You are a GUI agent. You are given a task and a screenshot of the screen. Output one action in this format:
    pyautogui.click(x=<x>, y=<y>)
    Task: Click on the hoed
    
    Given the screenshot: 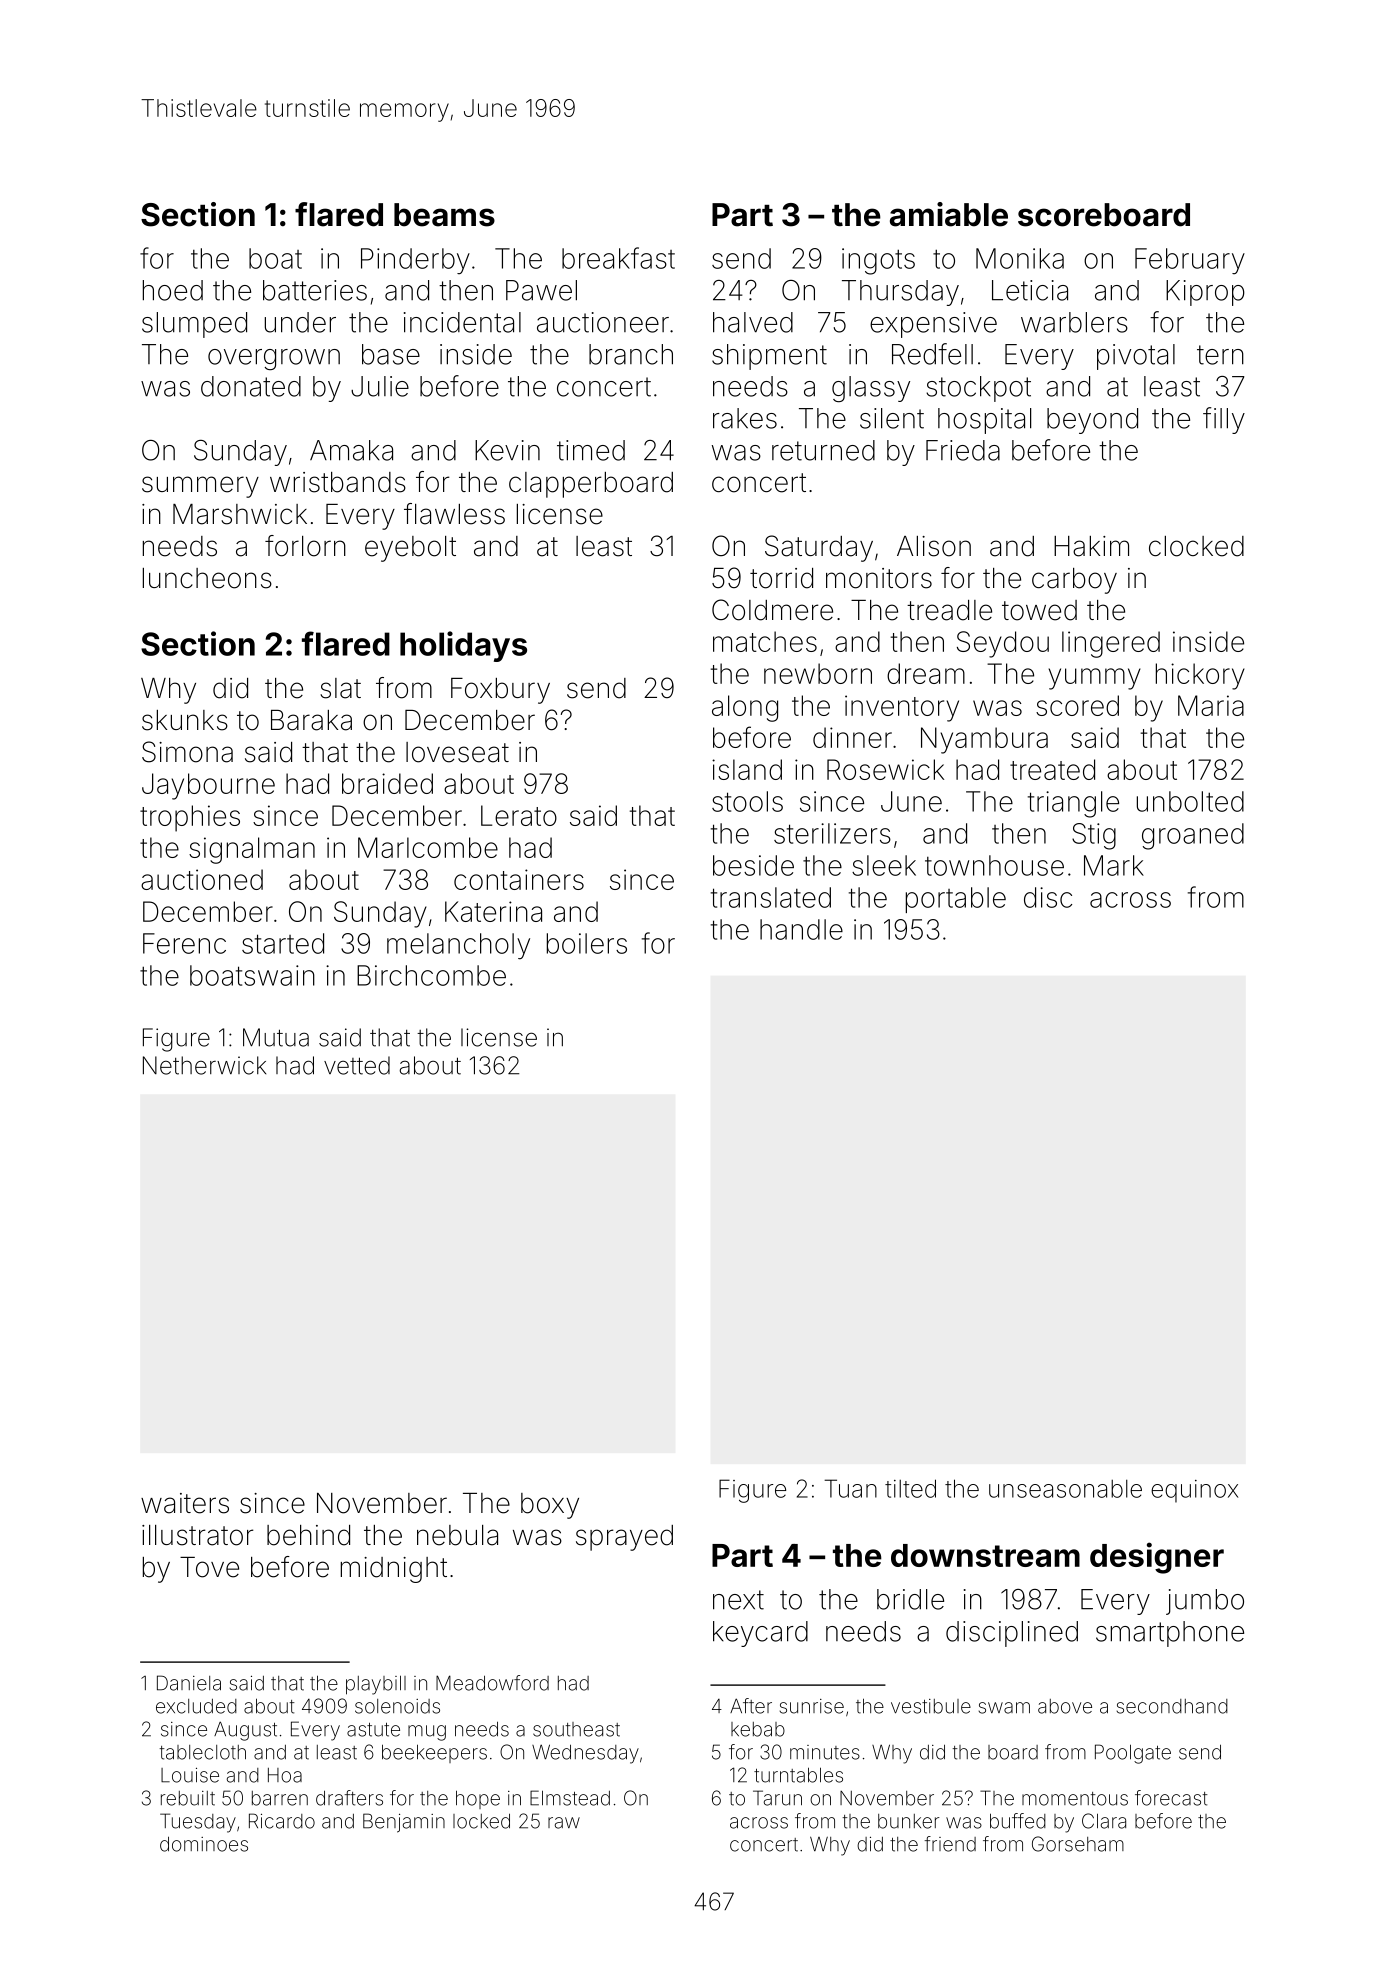 What is the action you would take?
    pyautogui.click(x=173, y=290)
